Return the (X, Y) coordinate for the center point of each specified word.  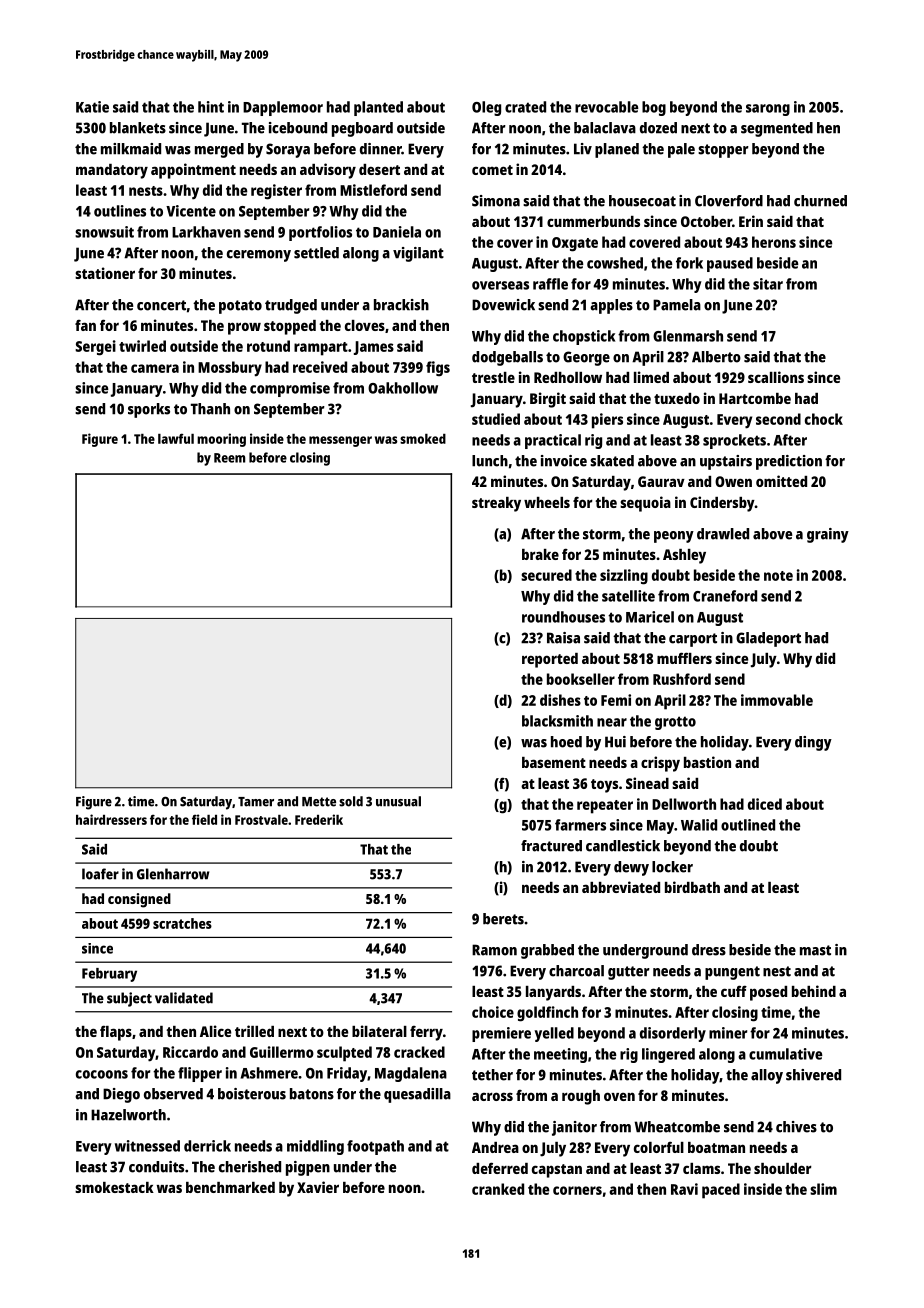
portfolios (320, 233)
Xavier (318, 1187)
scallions (776, 377)
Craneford (725, 596)
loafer (100, 874)
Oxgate (575, 244)
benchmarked (230, 1187)
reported (550, 660)
